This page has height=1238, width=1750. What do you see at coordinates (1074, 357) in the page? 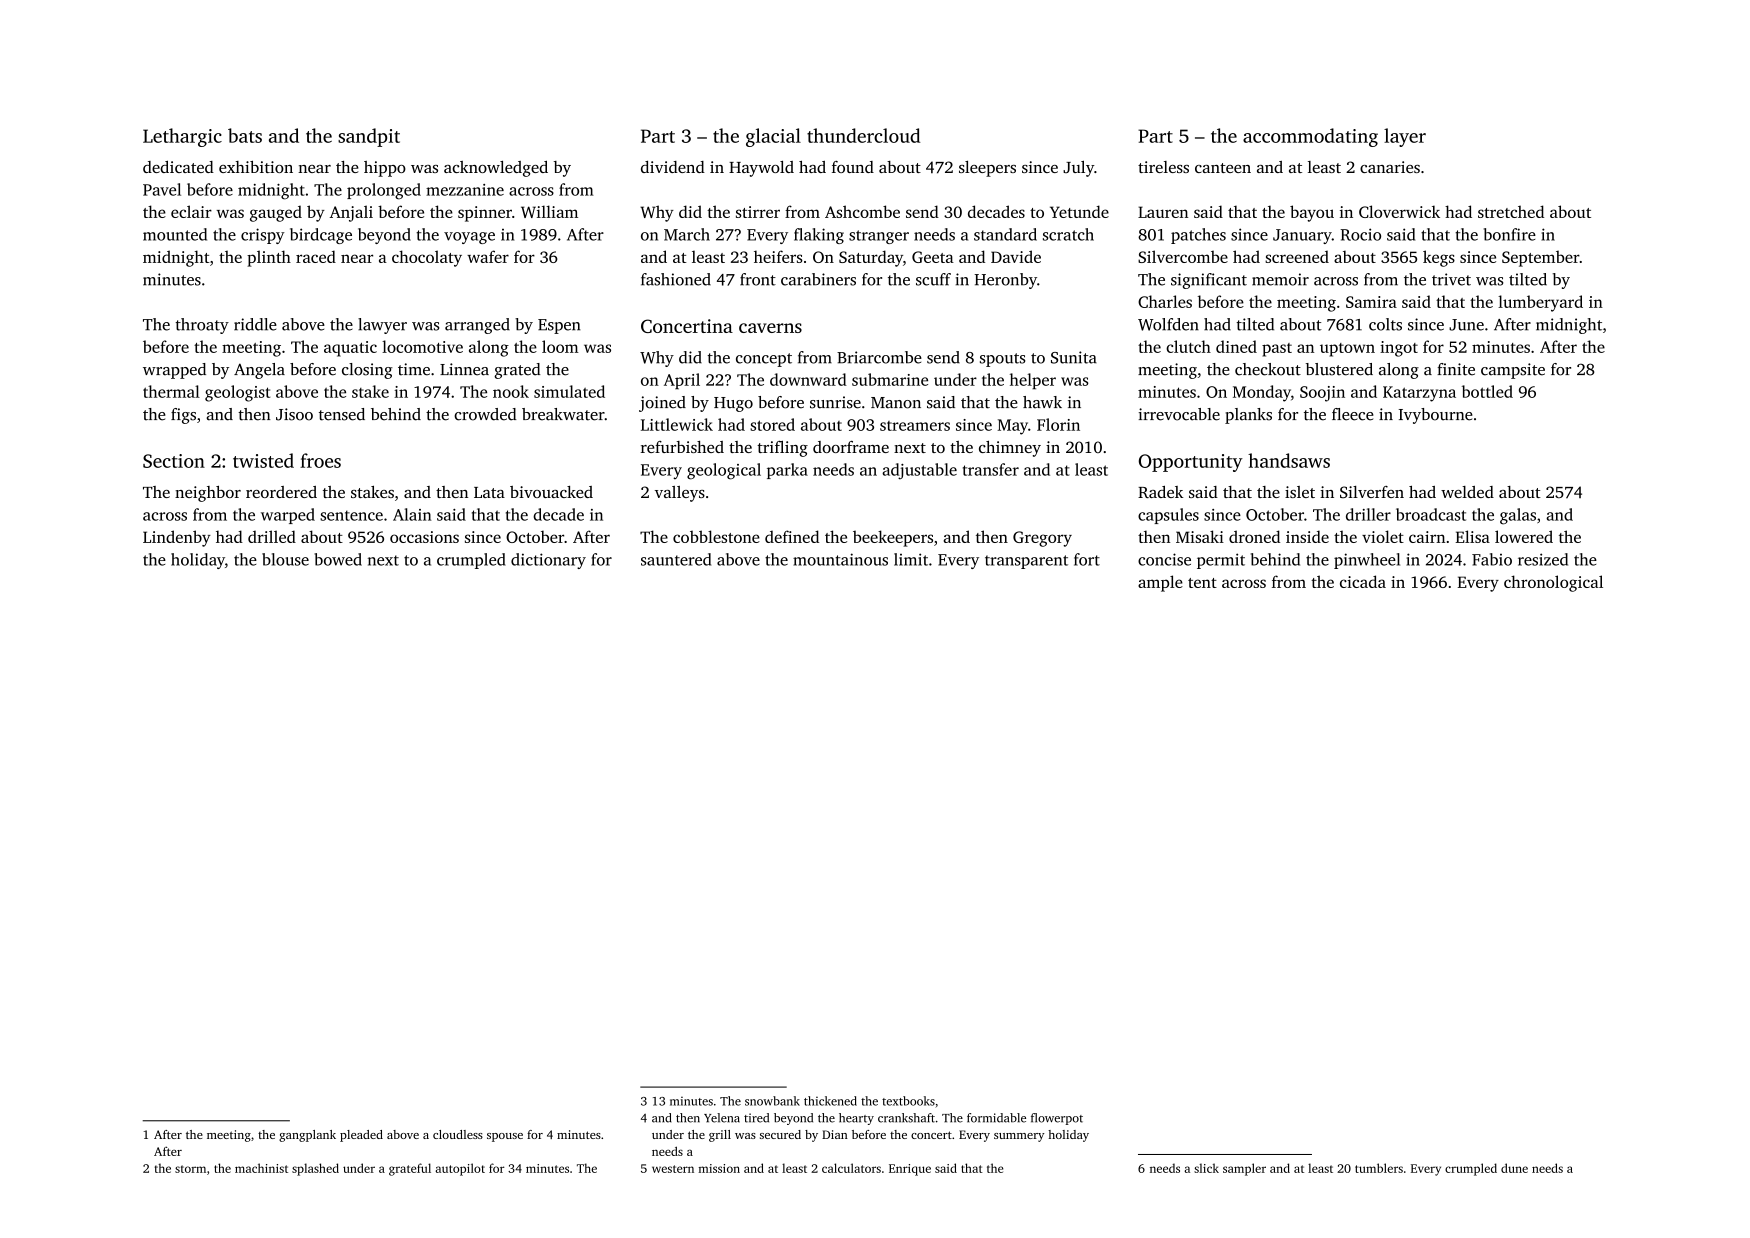
I see `Sunita` at bounding box center [1074, 357].
